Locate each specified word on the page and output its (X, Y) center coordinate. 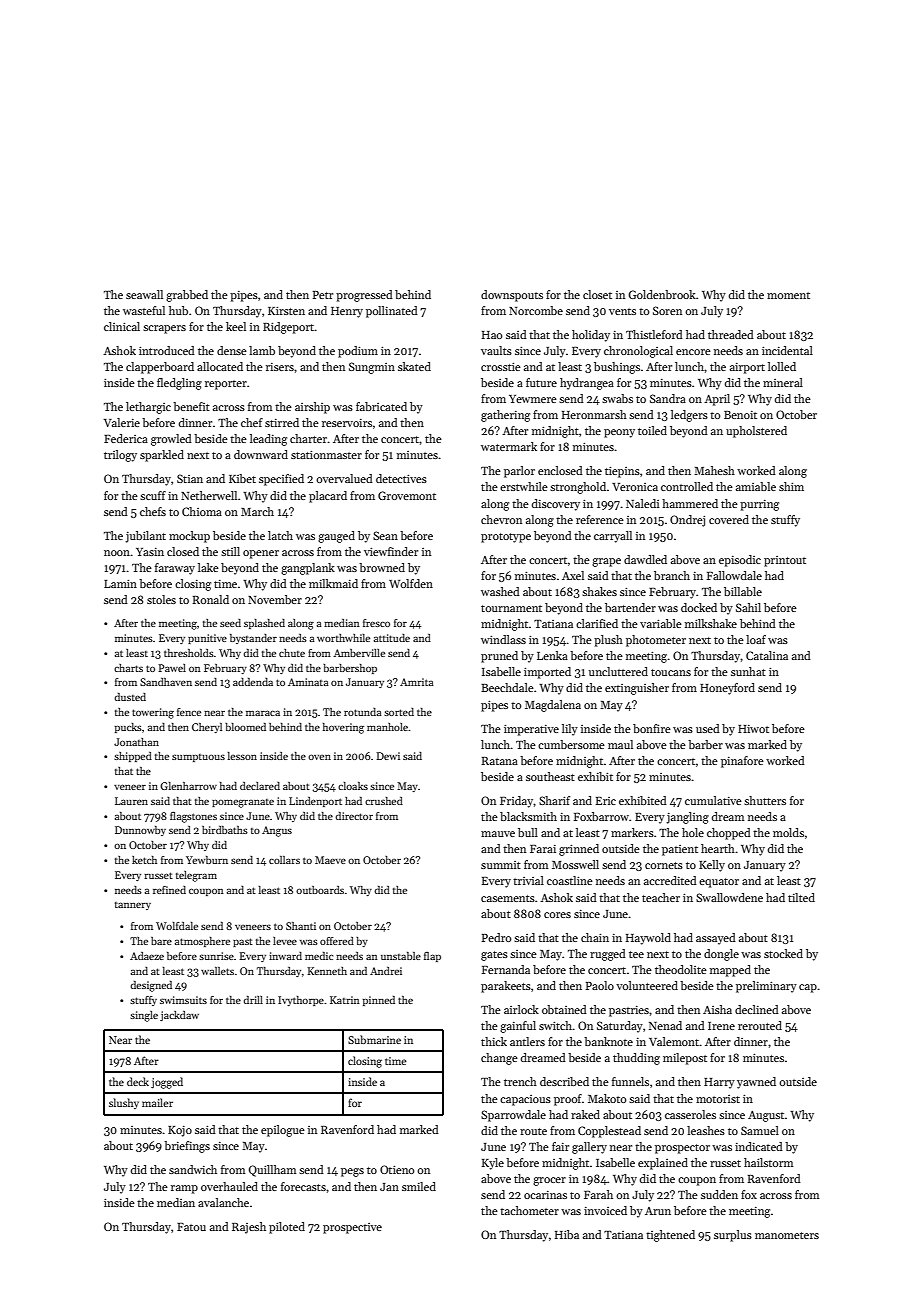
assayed (716, 939)
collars (284, 860)
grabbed (187, 296)
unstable (401, 956)
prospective (352, 1228)
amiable (756, 486)
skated (414, 366)
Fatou (191, 1227)
